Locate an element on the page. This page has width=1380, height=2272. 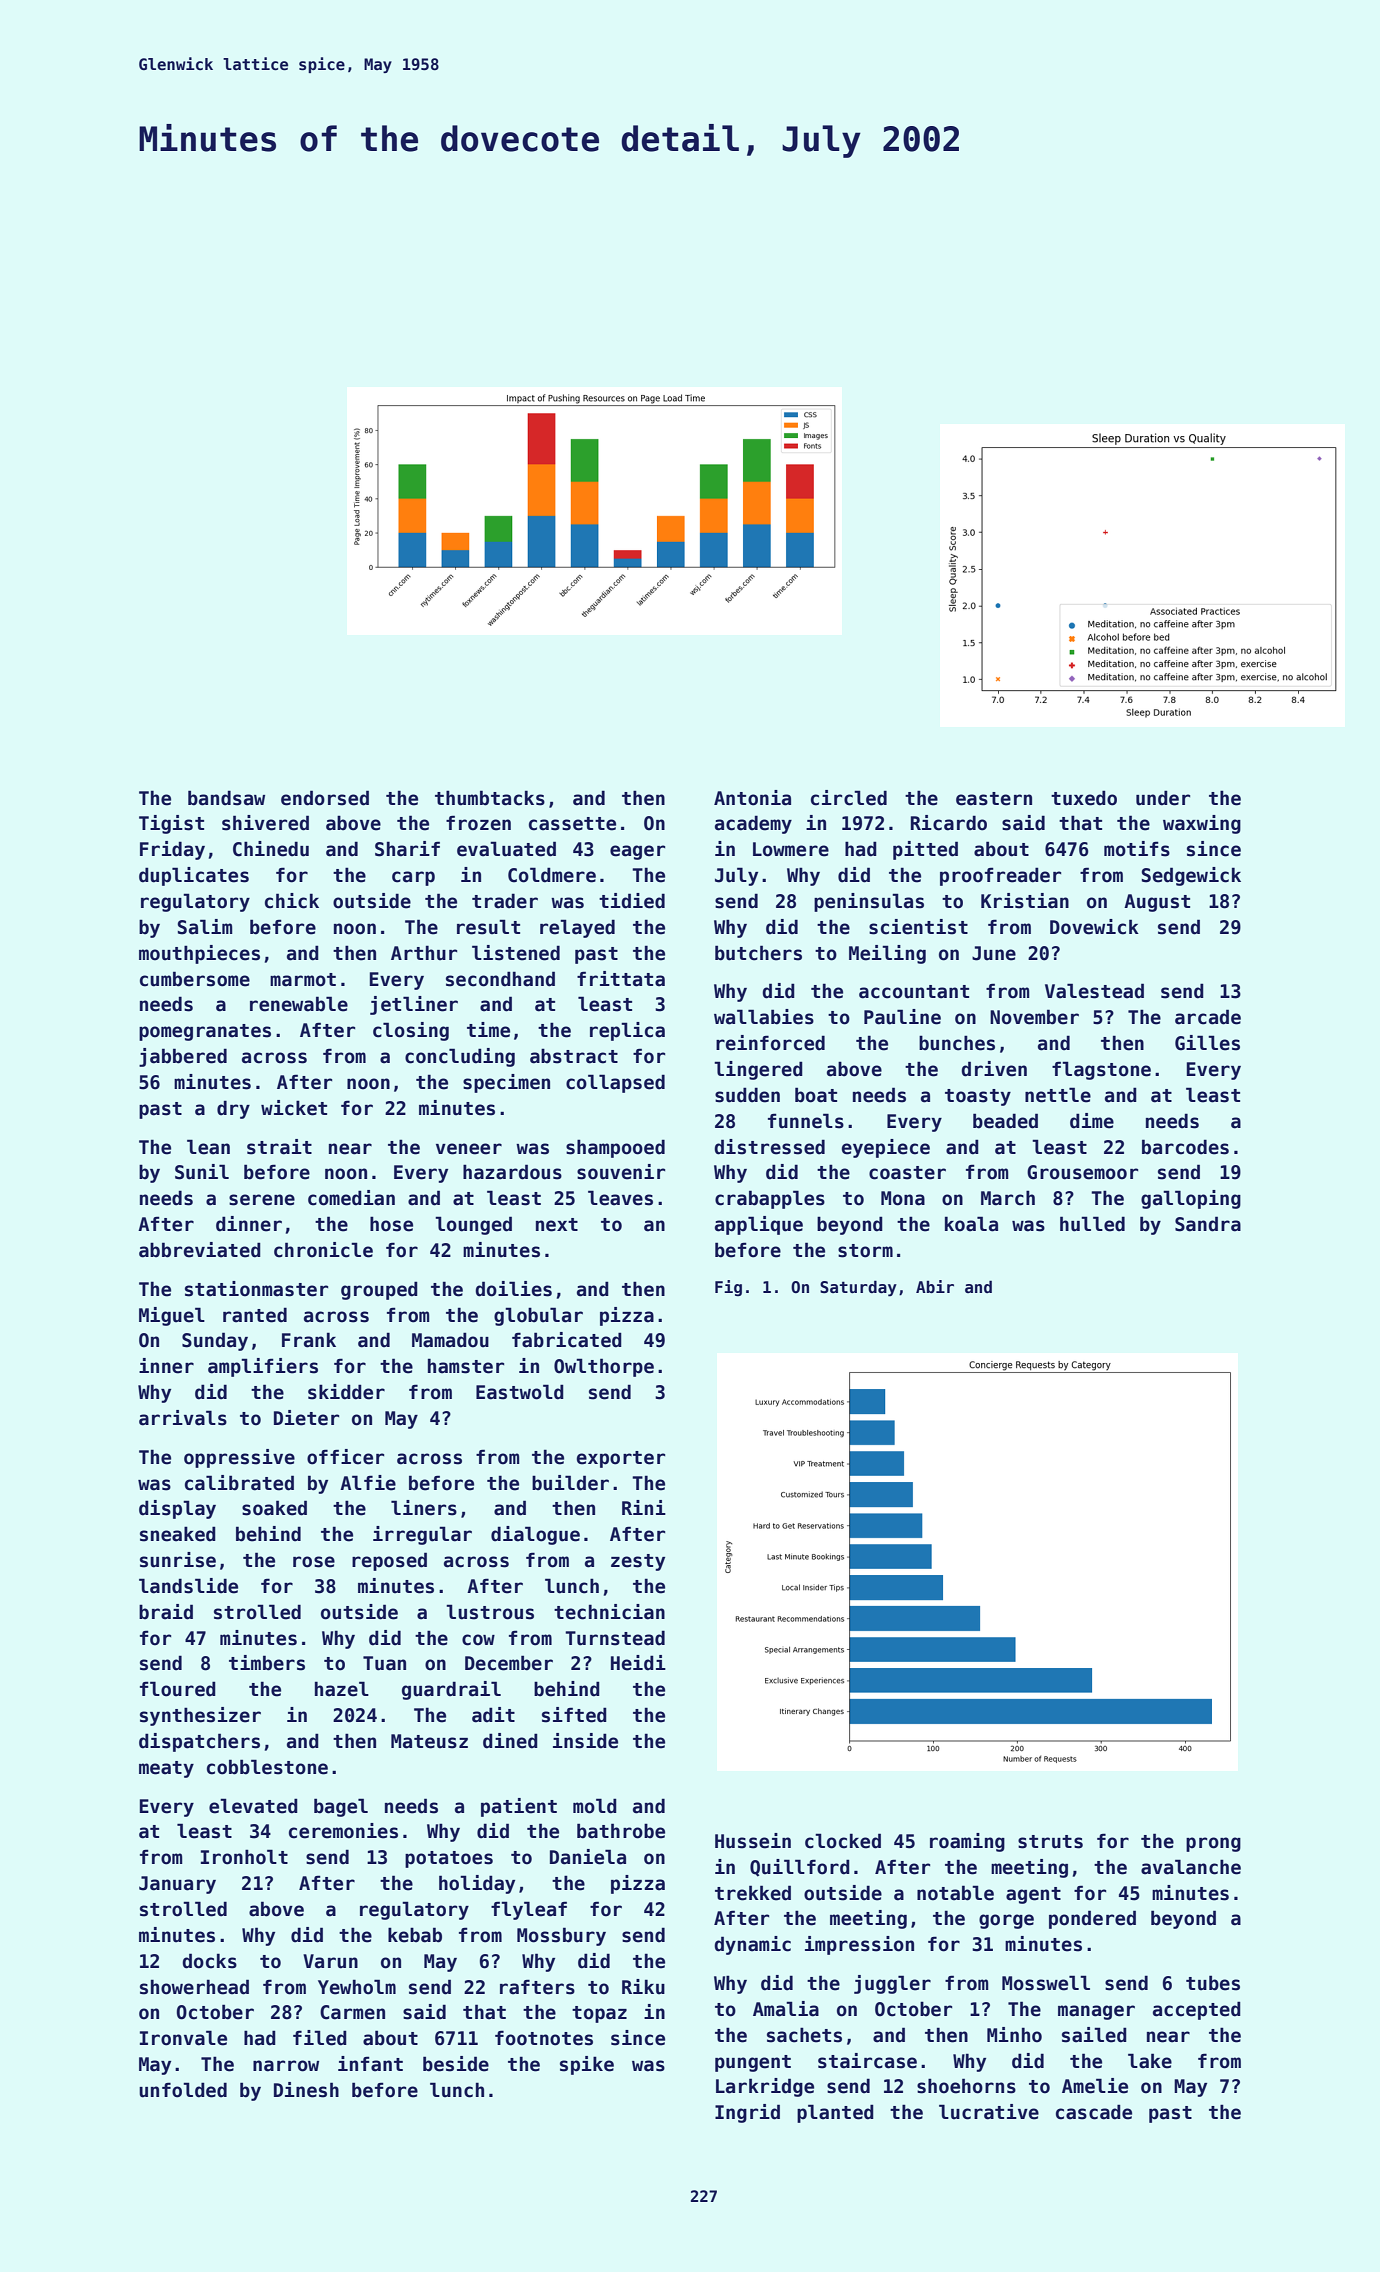
Rini is located at coordinates (644, 1507).
